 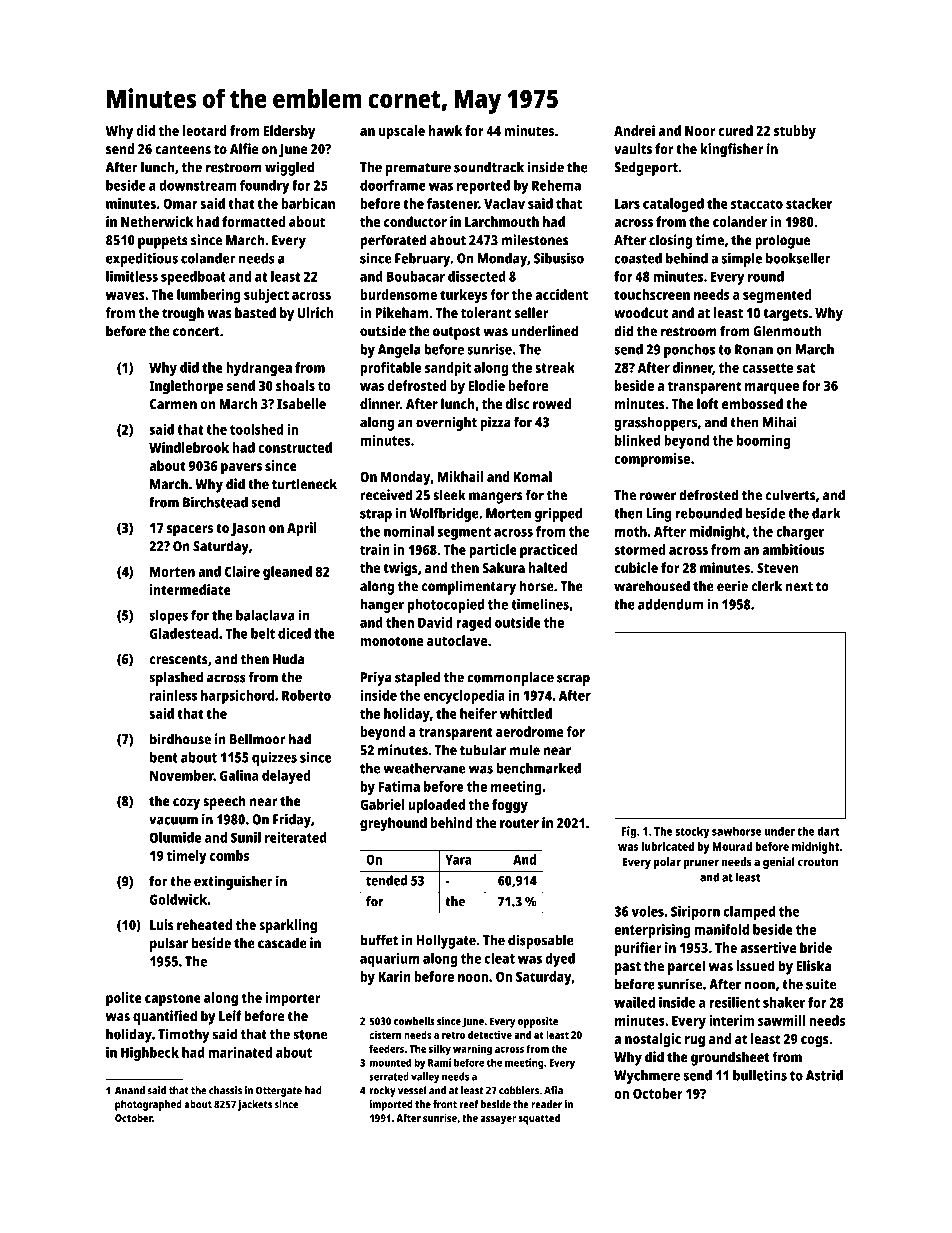 I want to click on shoals, so click(x=295, y=385).
